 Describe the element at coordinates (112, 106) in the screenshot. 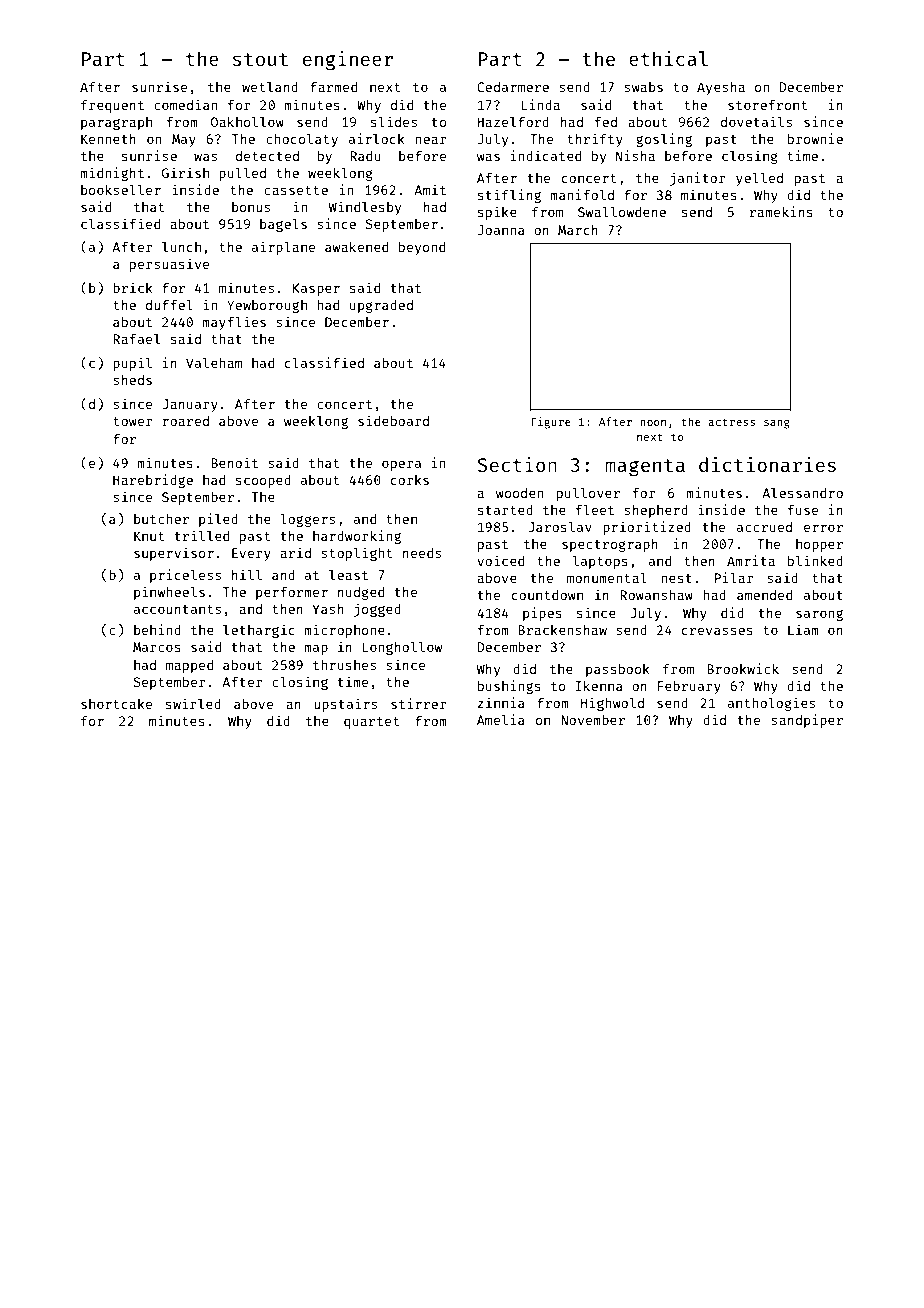

I see `frequent` at that location.
